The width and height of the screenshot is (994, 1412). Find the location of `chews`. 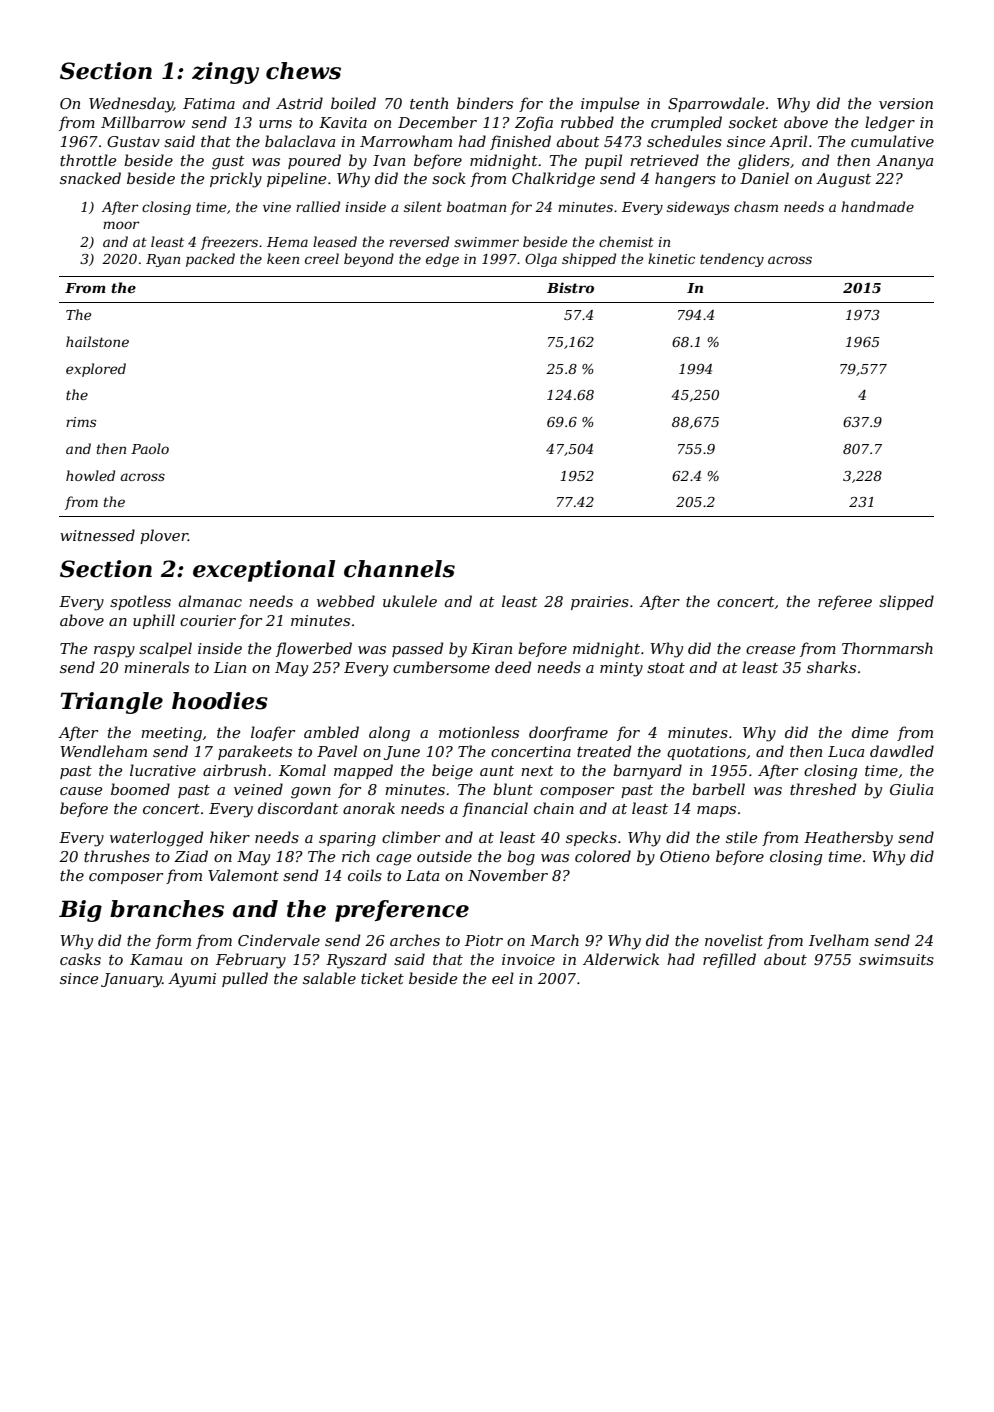

chews is located at coordinates (303, 71).
